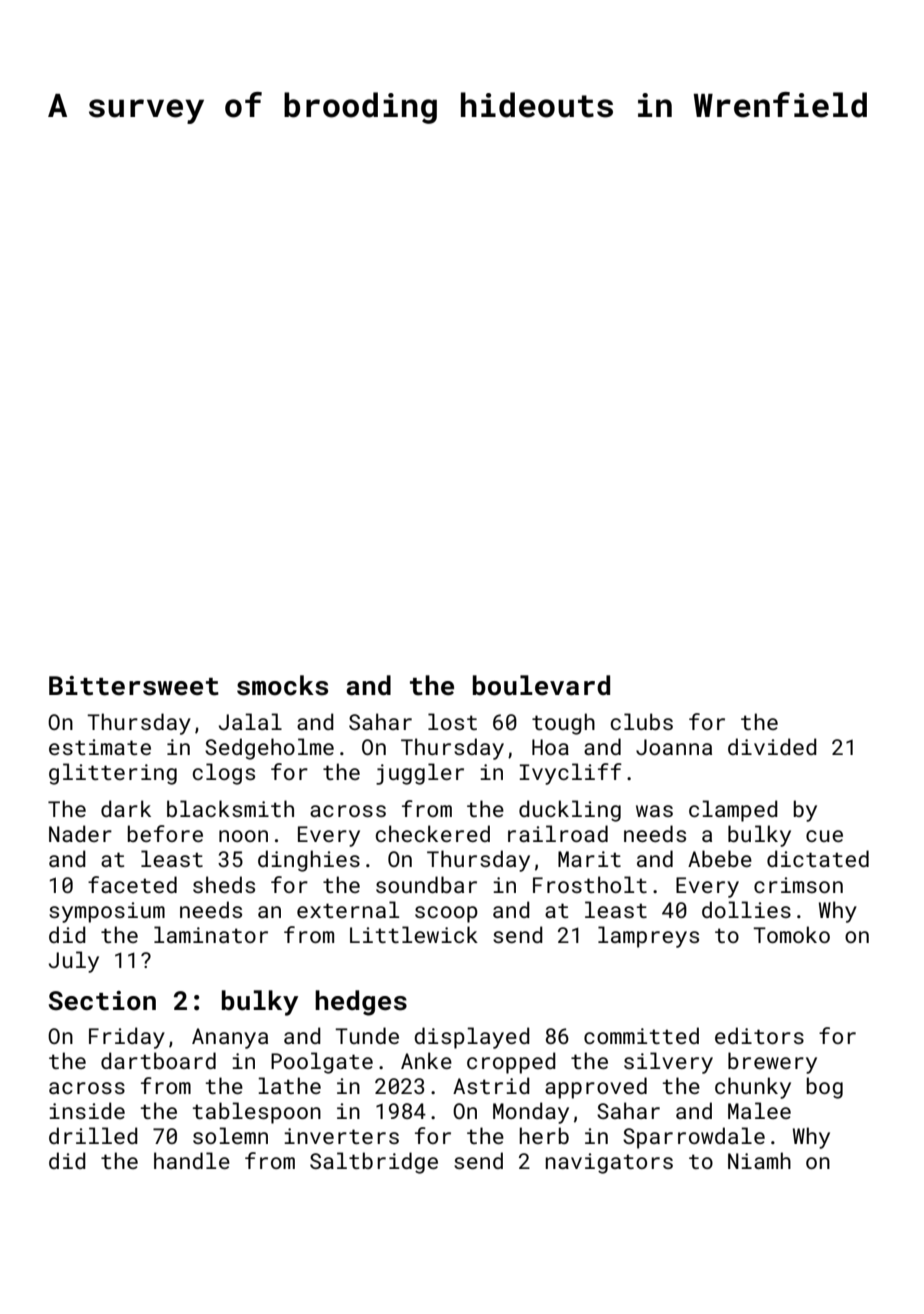 Image resolution: width=924 pixels, height=1314 pixels. Describe the element at coordinates (414, 934) in the document. I see `Littlewick` at that location.
